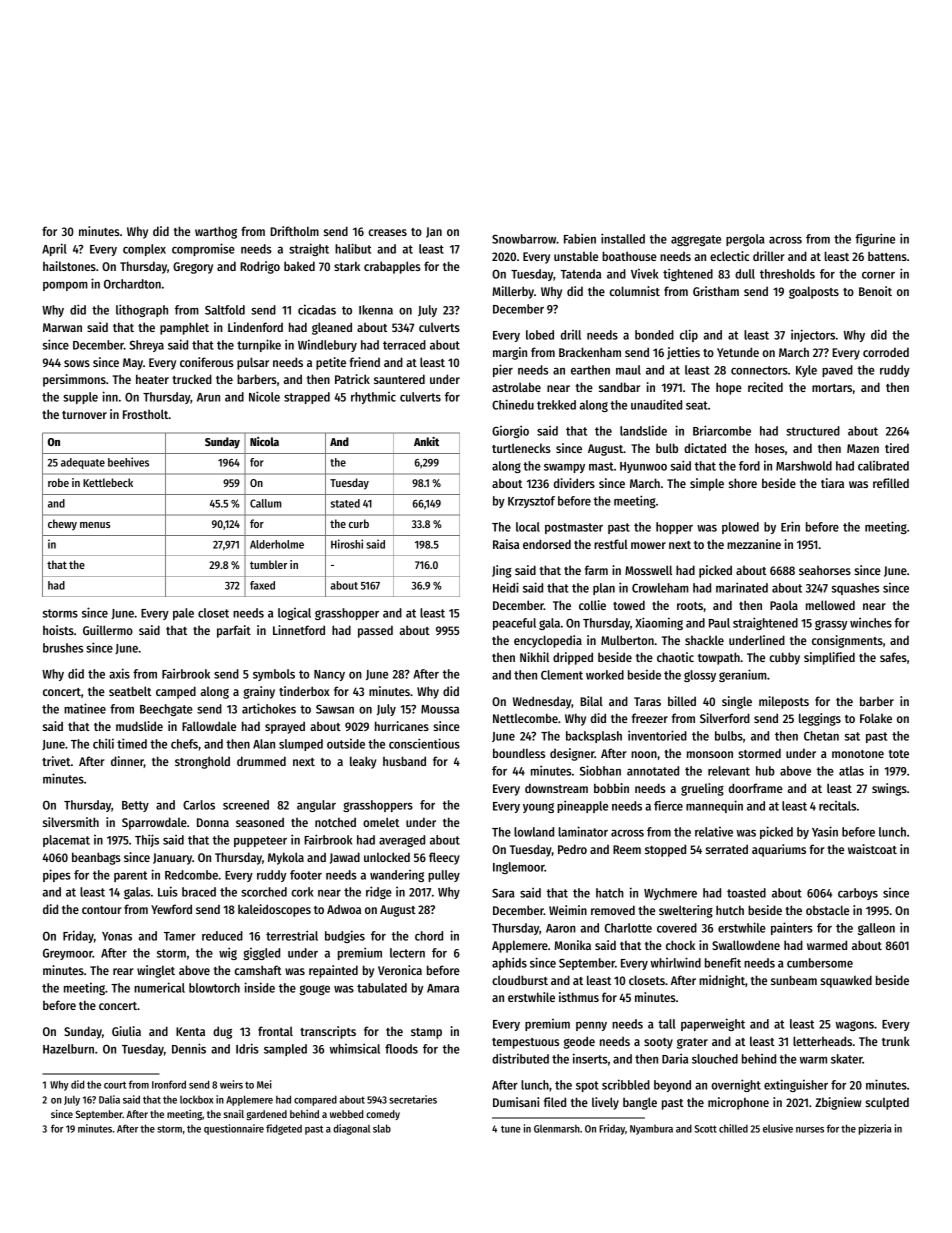 This screenshot has width=952, height=1233. Describe the element at coordinates (893, 657) in the screenshot. I see `safes` at that location.
